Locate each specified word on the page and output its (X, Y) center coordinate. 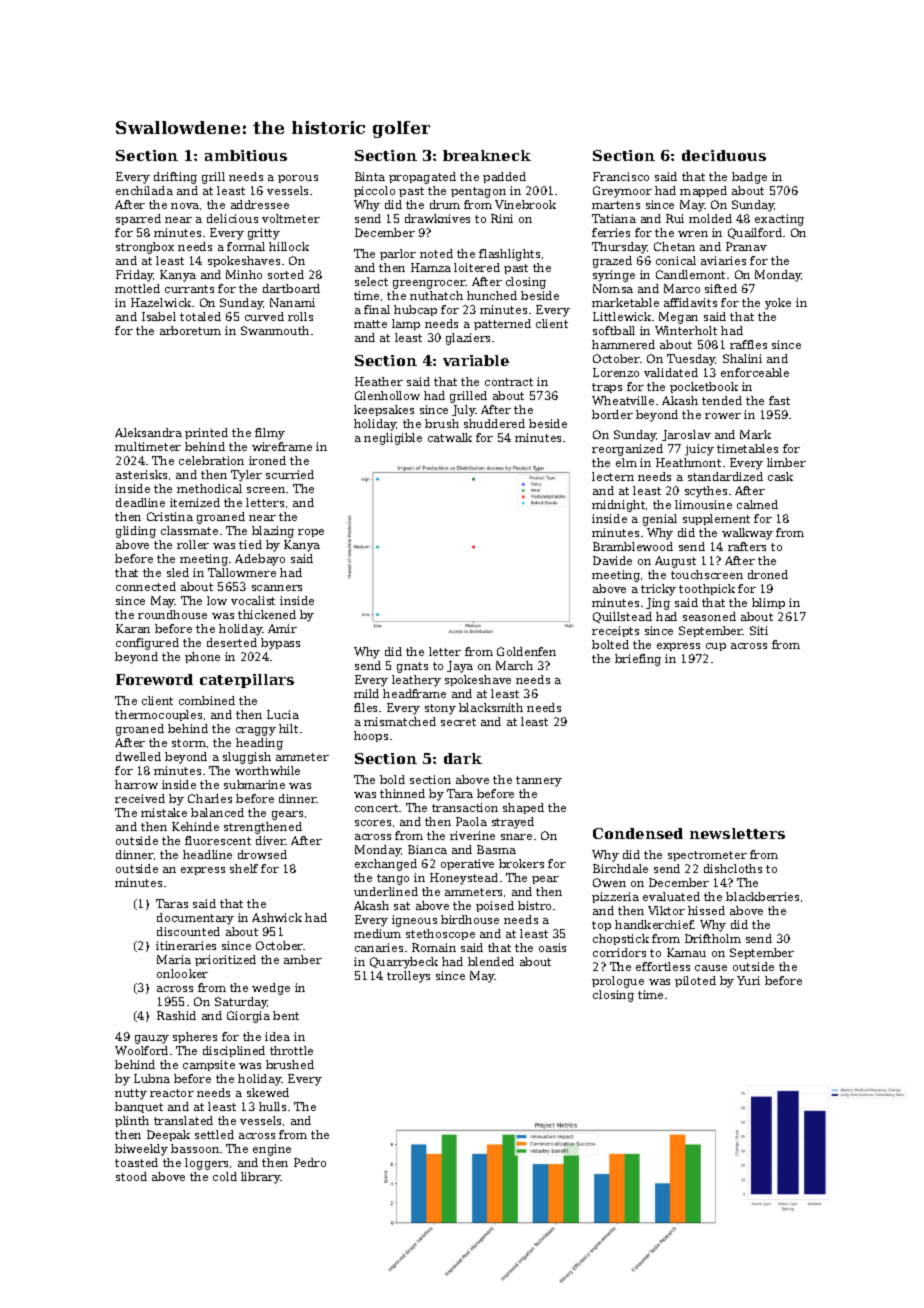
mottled (137, 288)
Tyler (246, 476)
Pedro (310, 1162)
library (261, 1178)
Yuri (748, 980)
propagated (422, 178)
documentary (195, 919)
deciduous (724, 155)
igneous (414, 921)
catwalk (450, 437)
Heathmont (688, 462)
